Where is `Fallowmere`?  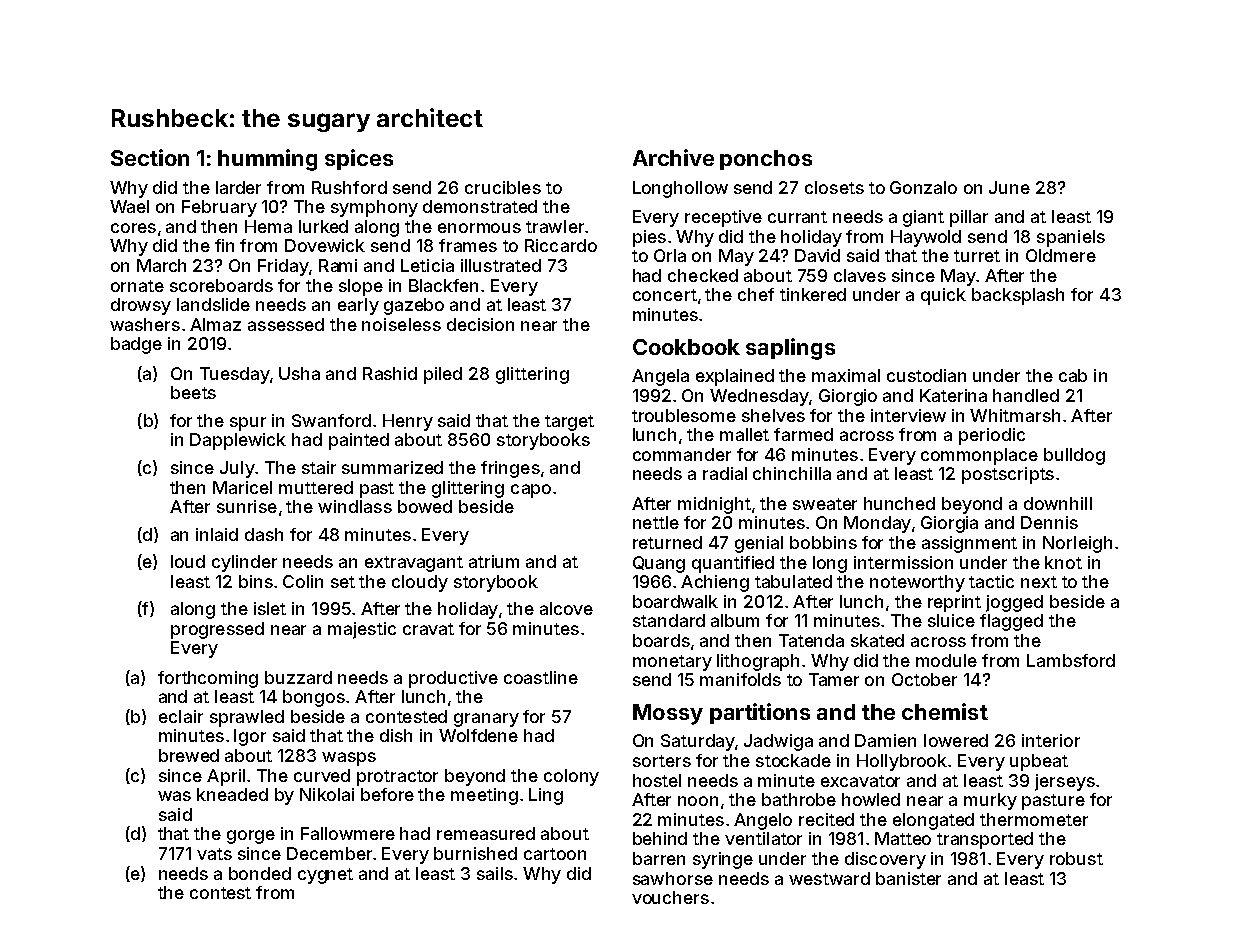 Fallowmere is located at coordinates (348, 833).
